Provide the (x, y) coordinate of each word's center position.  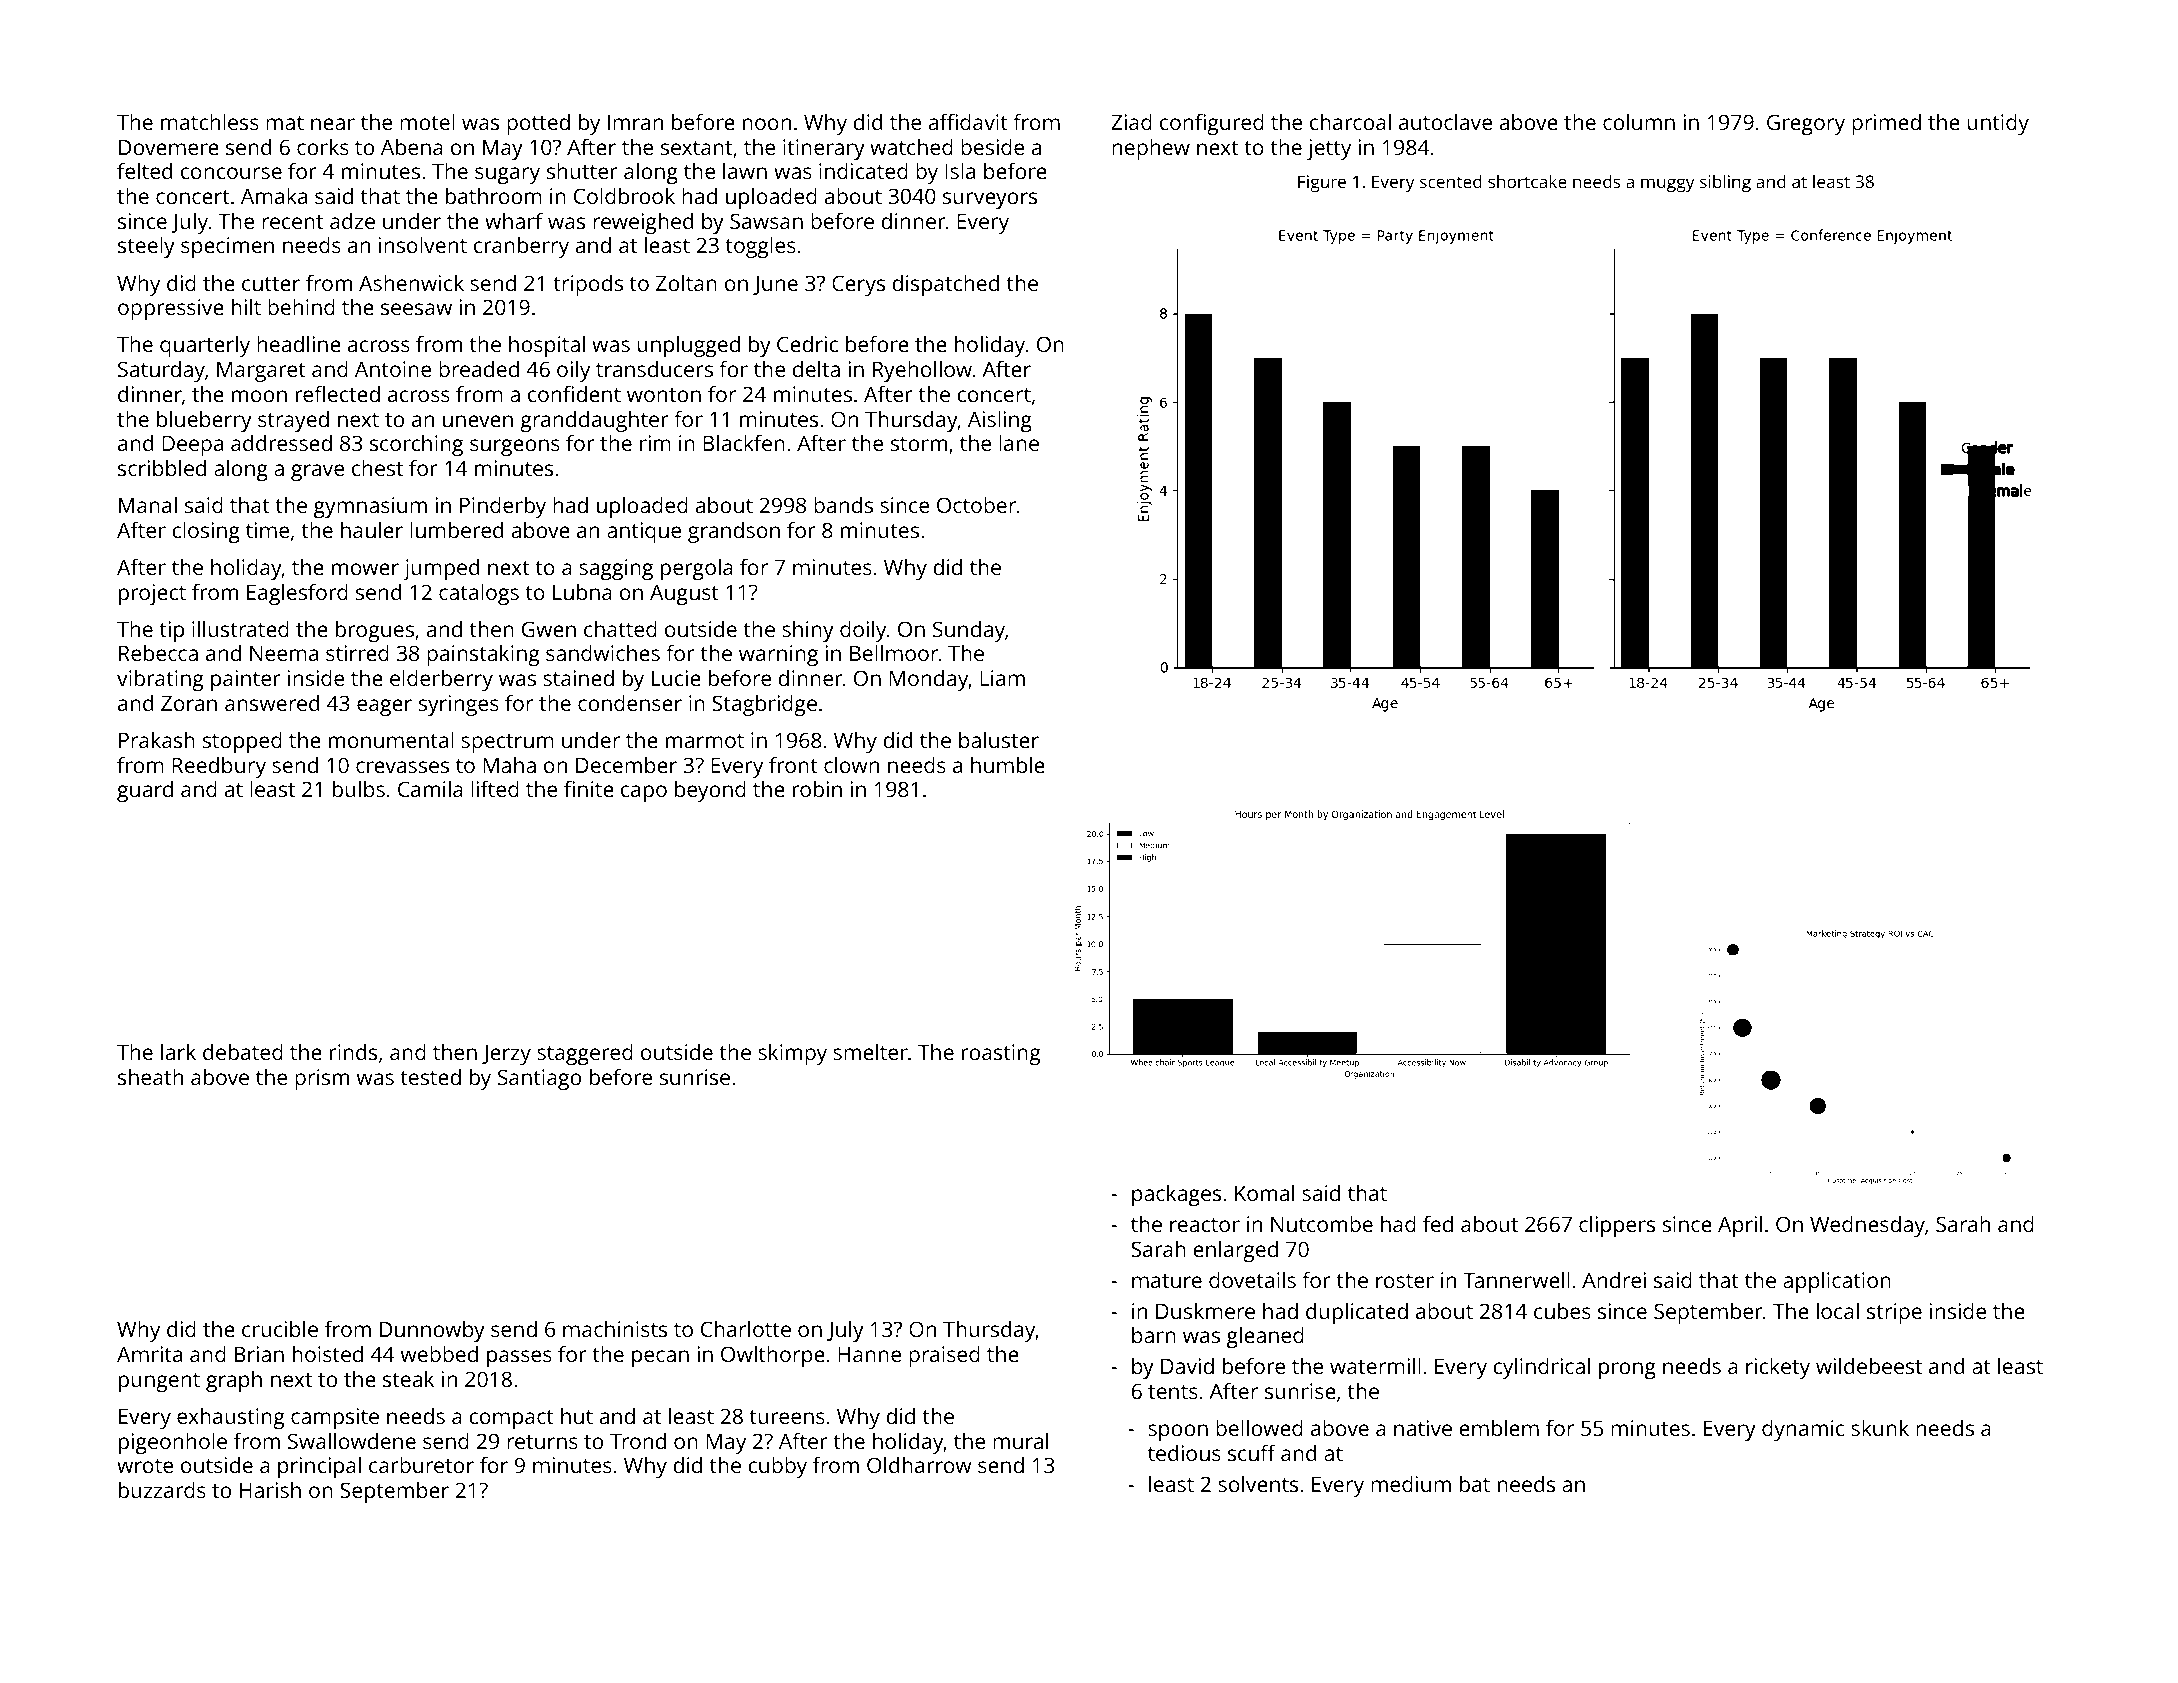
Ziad (1131, 122)
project (152, 594)
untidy (1998, 124)
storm (919, 444)
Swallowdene (352, 1441)
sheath (150, 1077)
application (1837, 1282)
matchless (210, 122)
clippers (1617, 1226)
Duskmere (1205, 1311)
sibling (1725, 183)
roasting (1001, 1054)
